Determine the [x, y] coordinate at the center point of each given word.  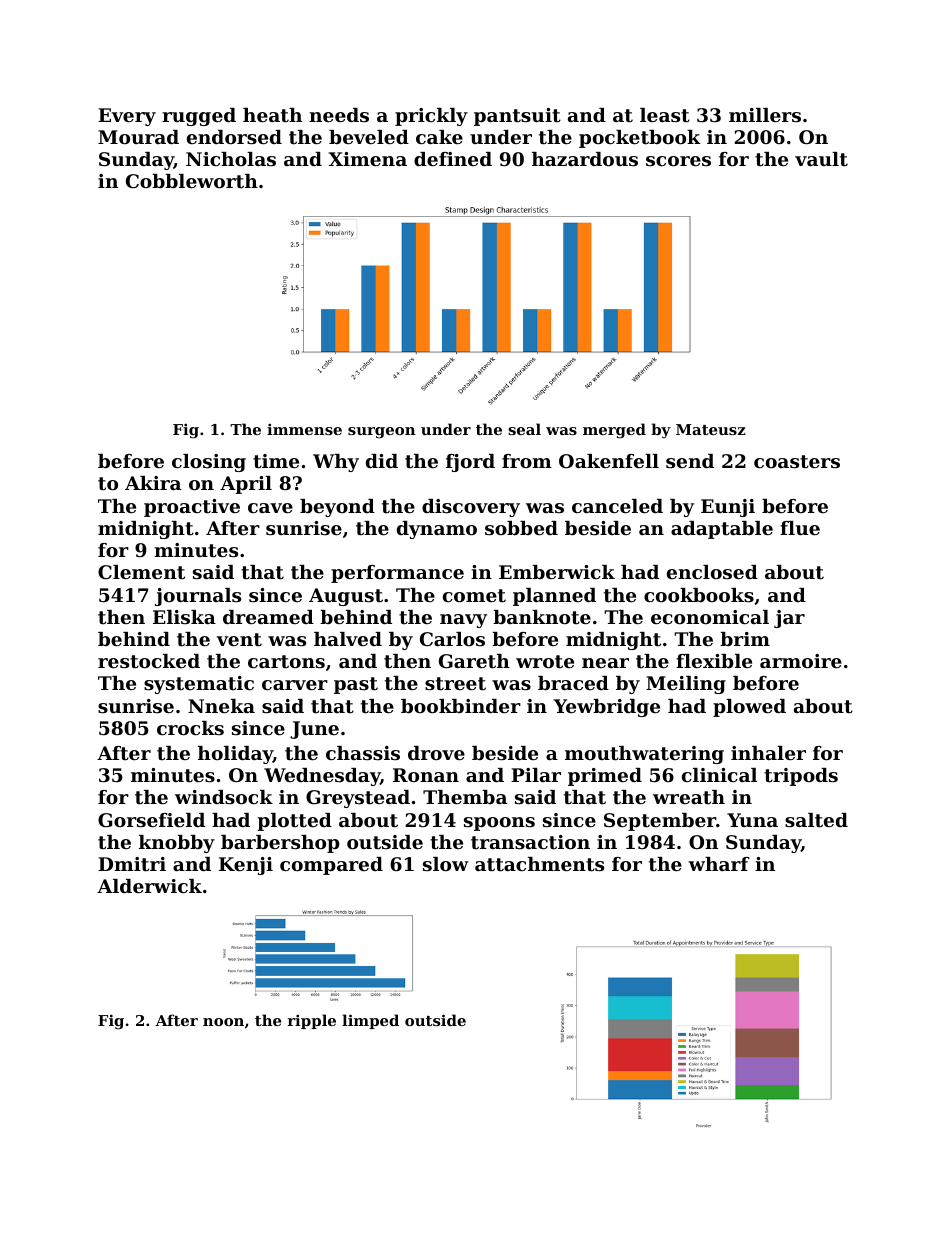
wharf [719, 864]
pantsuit [517, 117]
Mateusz [710, 429]
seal [524, 429]
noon [223, 1022]
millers [765, 115]
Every [127, 117]
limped [370, 1021]
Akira [153, 483]
